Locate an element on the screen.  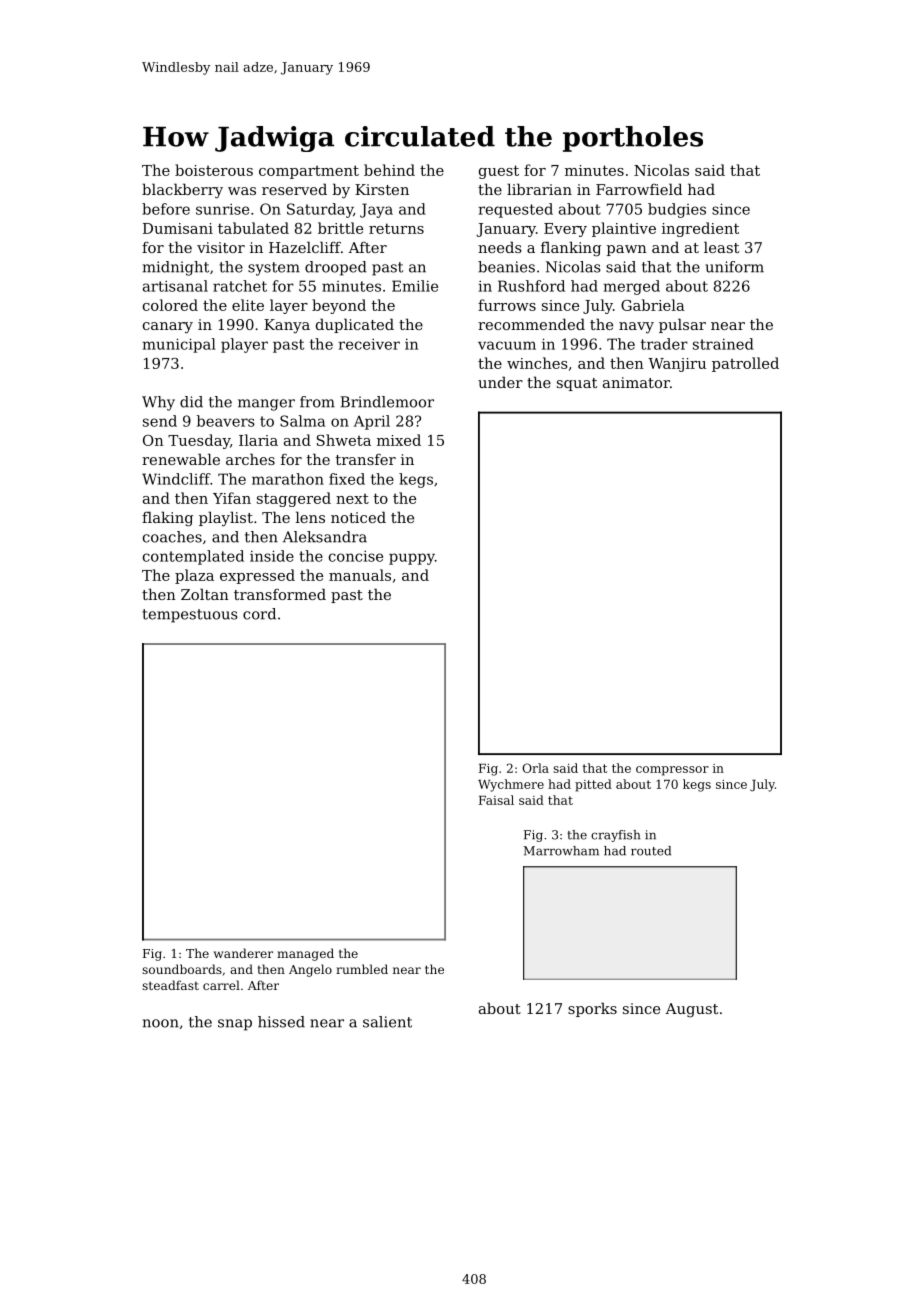
compressor is located at coordinates (672, 771).
